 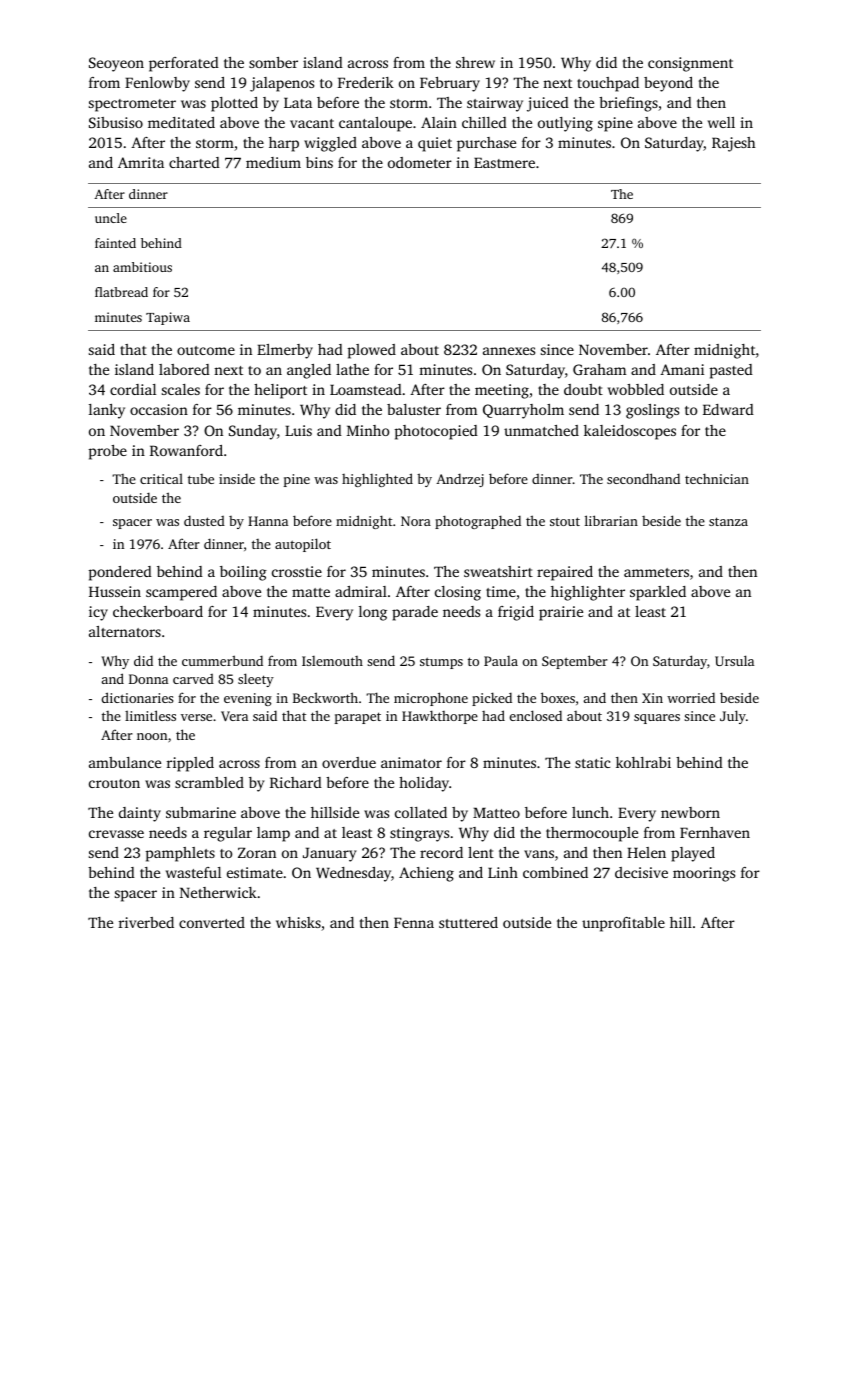 I want to click on consignment, so click(x=690, y=64).
